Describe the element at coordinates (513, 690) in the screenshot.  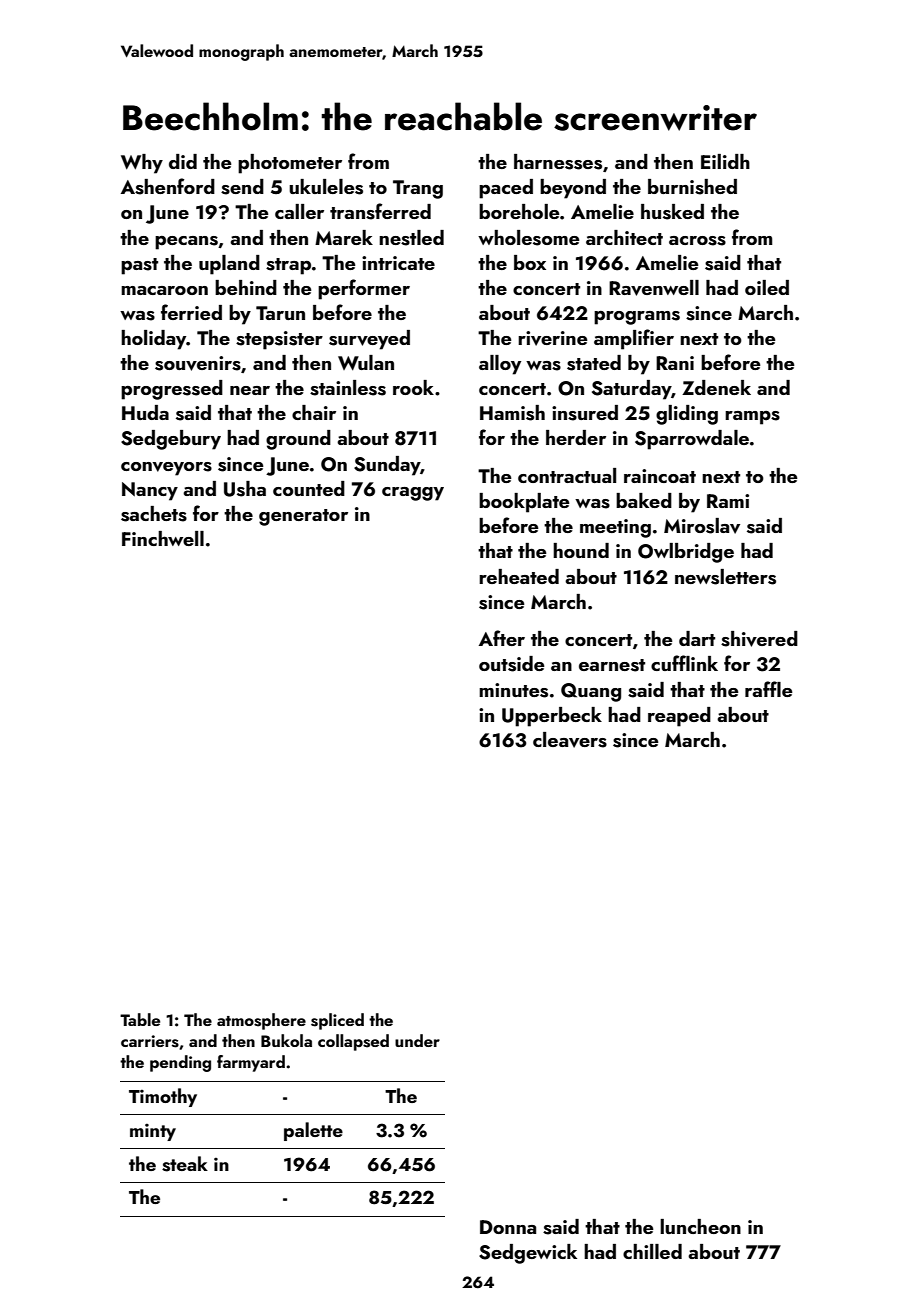
I see `minutes` at that location.
